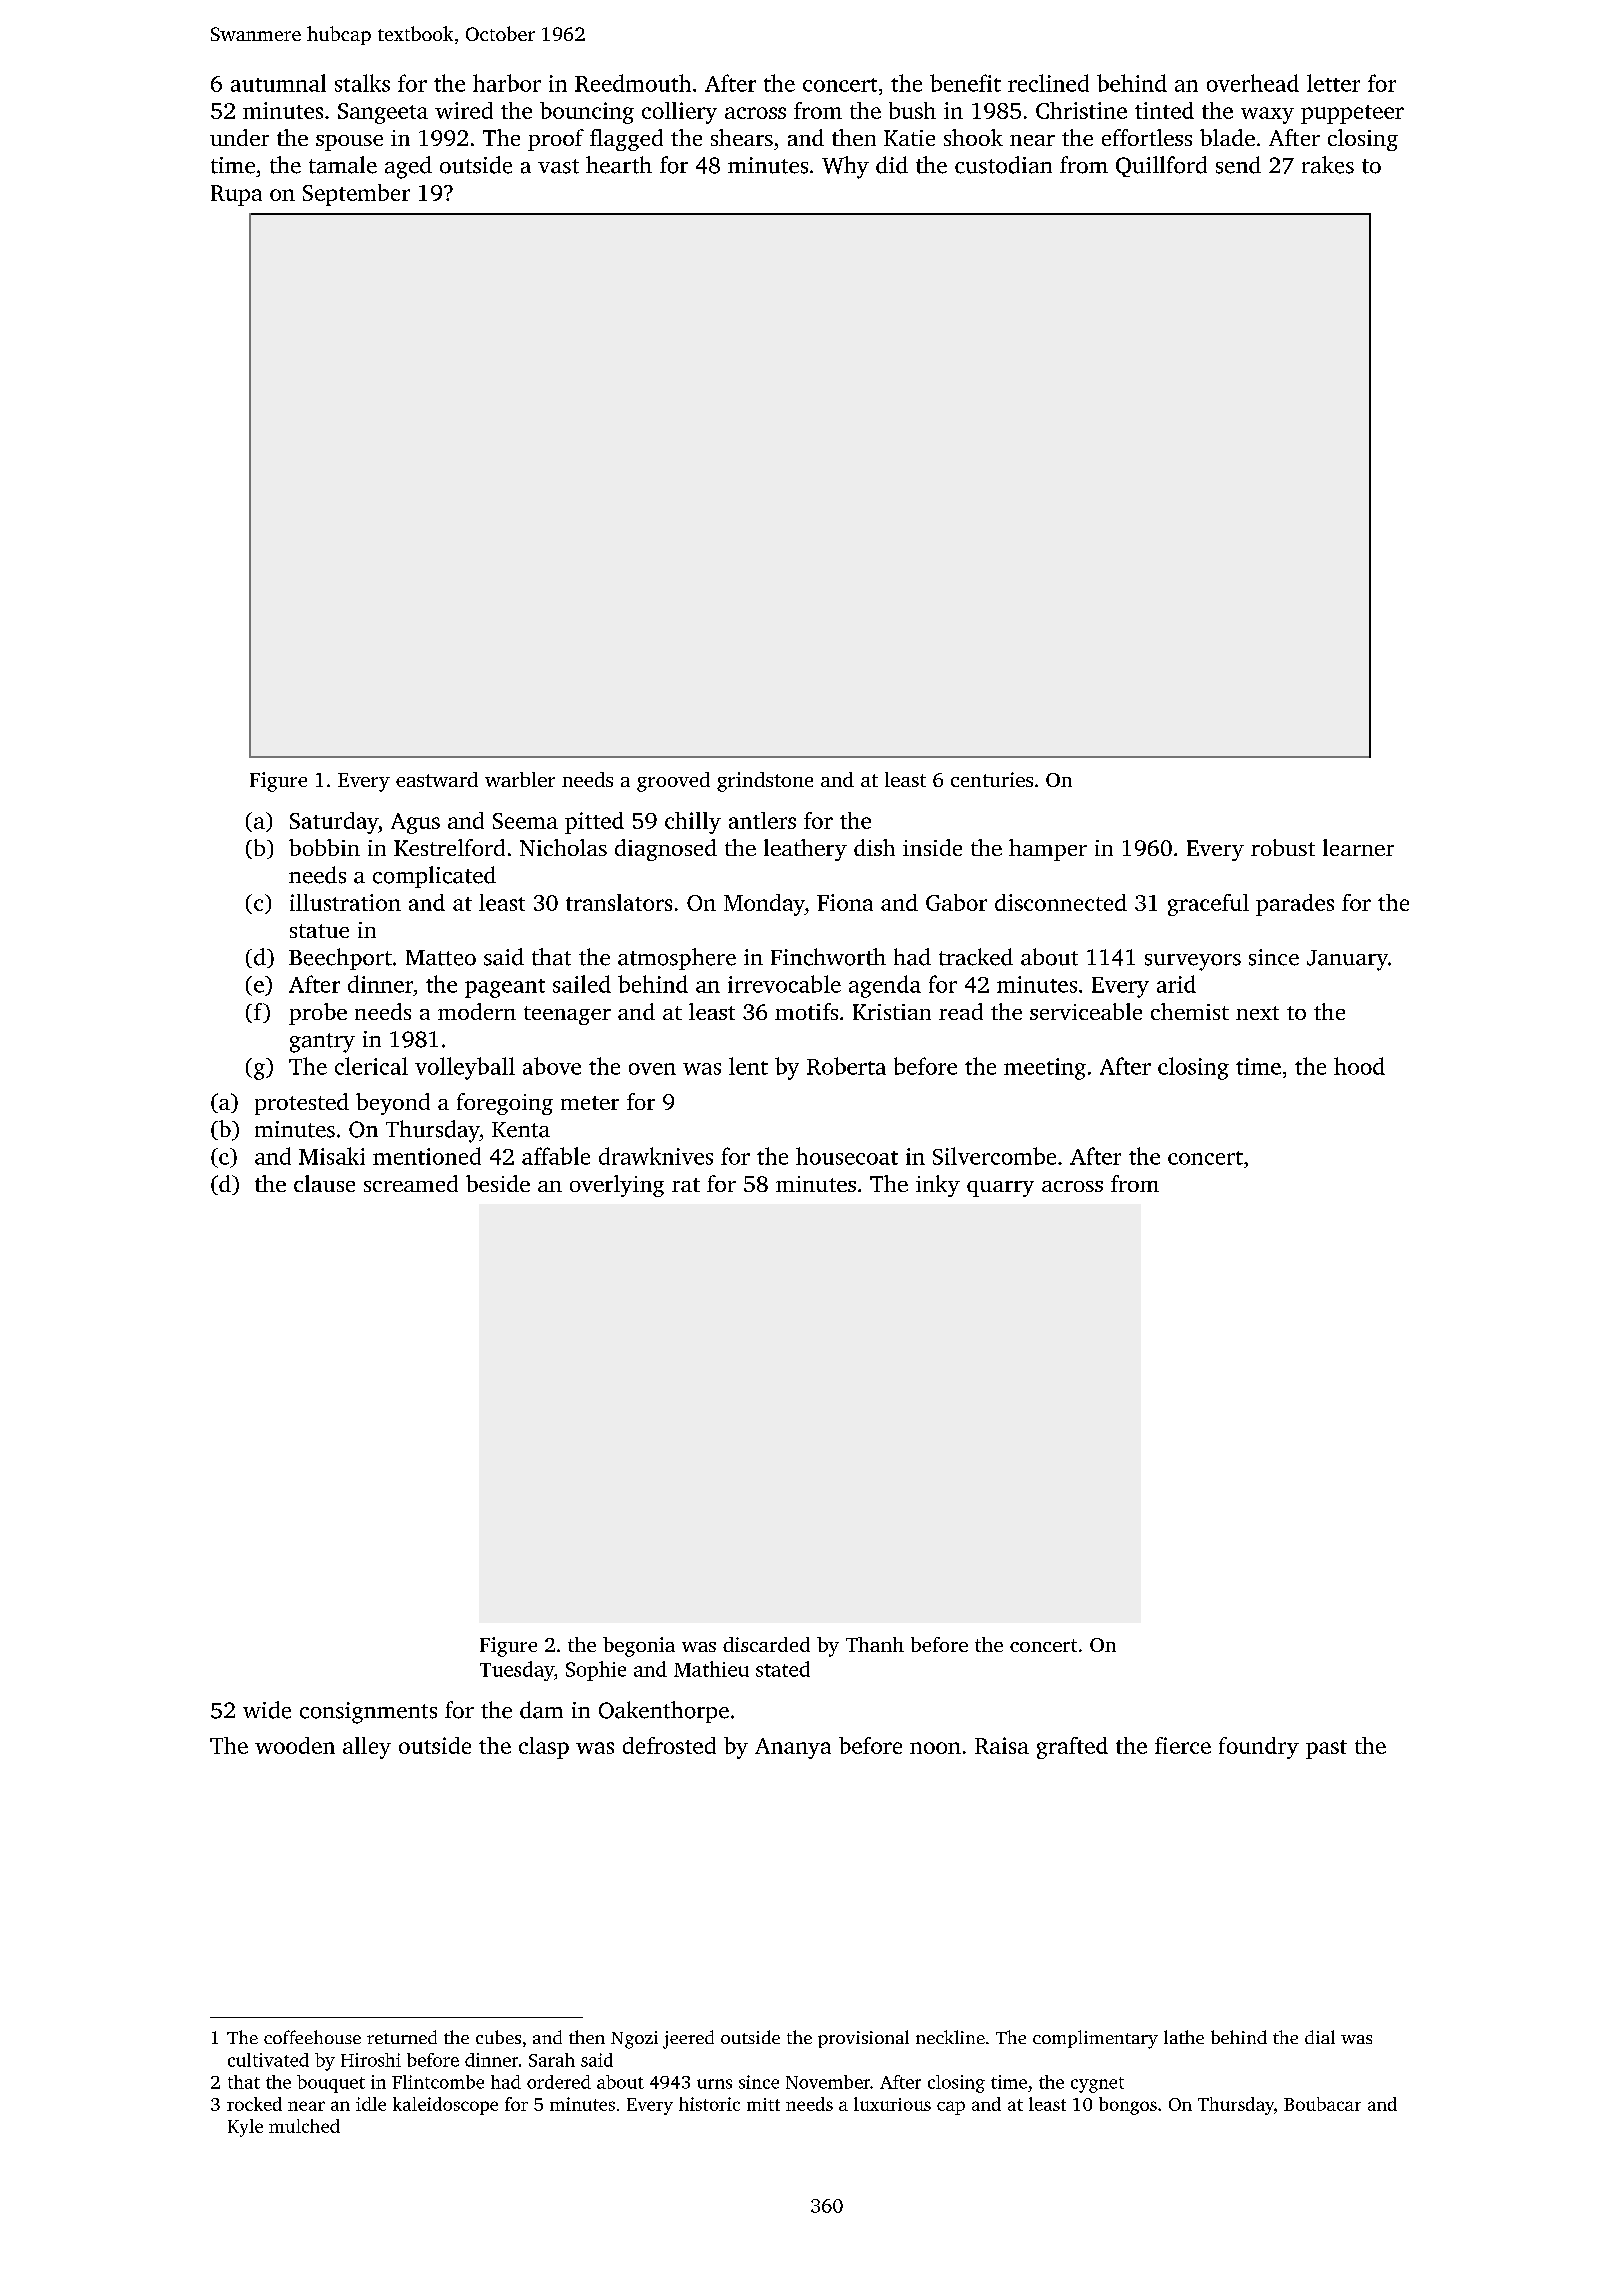  What do you see at coordinates (633, 83) in the screenshot?
I see `Reedmouth` at bounding box center [633, 83].
